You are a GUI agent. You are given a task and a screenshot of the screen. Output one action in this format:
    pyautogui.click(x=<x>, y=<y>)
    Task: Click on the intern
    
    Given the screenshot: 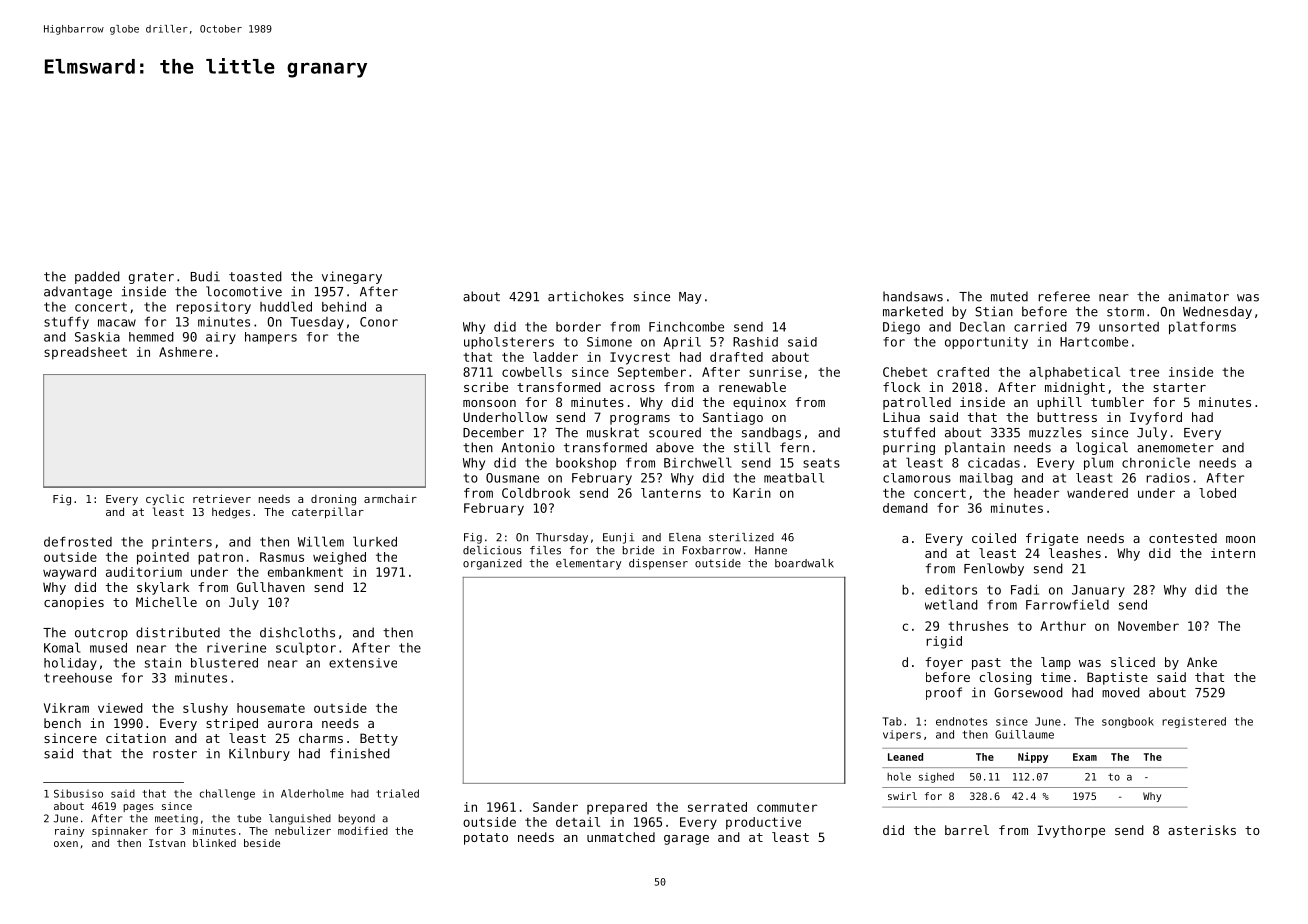 What is the action you would take?
    pyautogui.click(x=1233, y=553)
